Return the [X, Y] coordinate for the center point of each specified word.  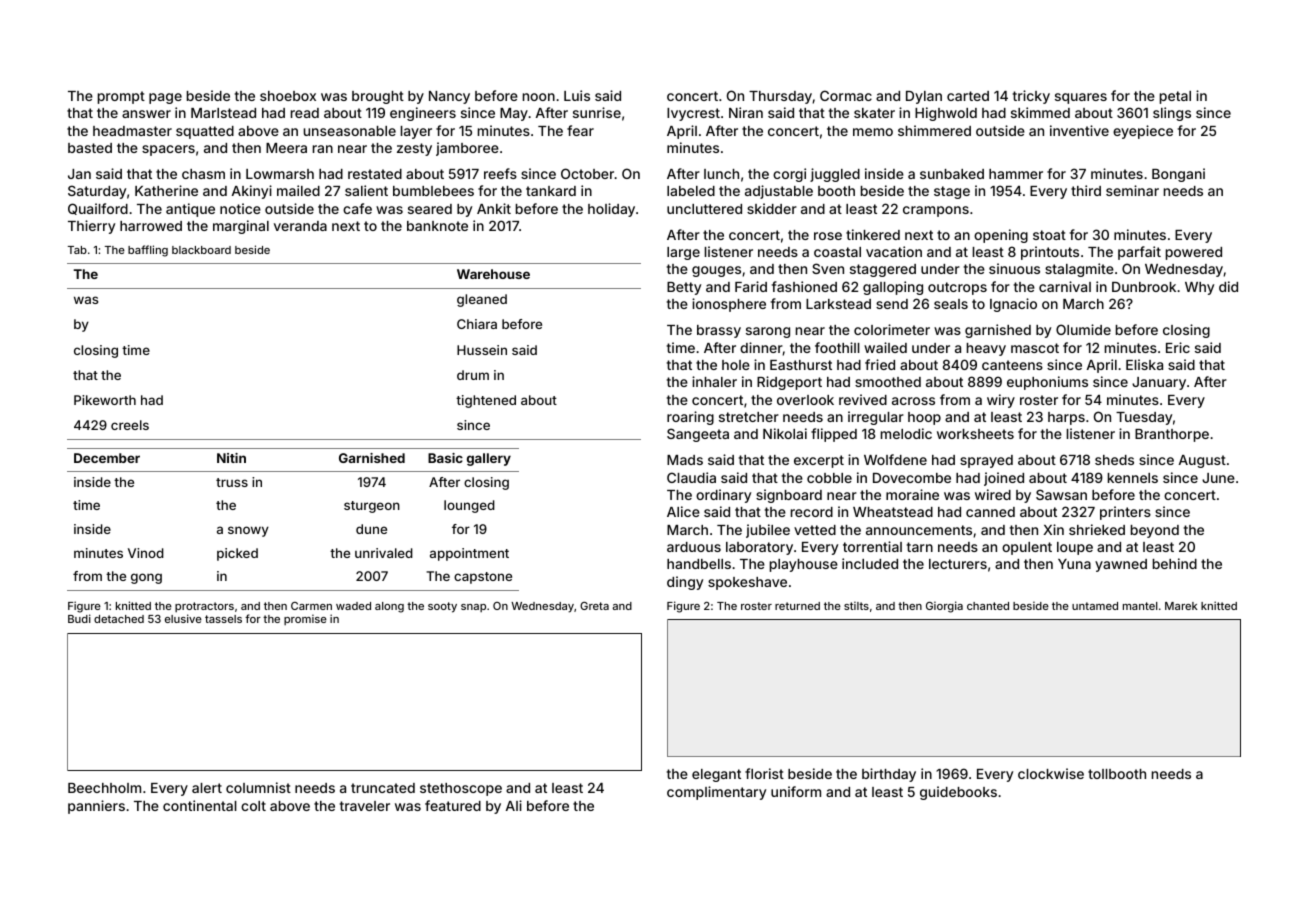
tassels [223, 619]
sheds [1114, 460]
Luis [577, 95]
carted [968, 96]
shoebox [288, 96]
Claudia [691, 477]
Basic [445, 458]
